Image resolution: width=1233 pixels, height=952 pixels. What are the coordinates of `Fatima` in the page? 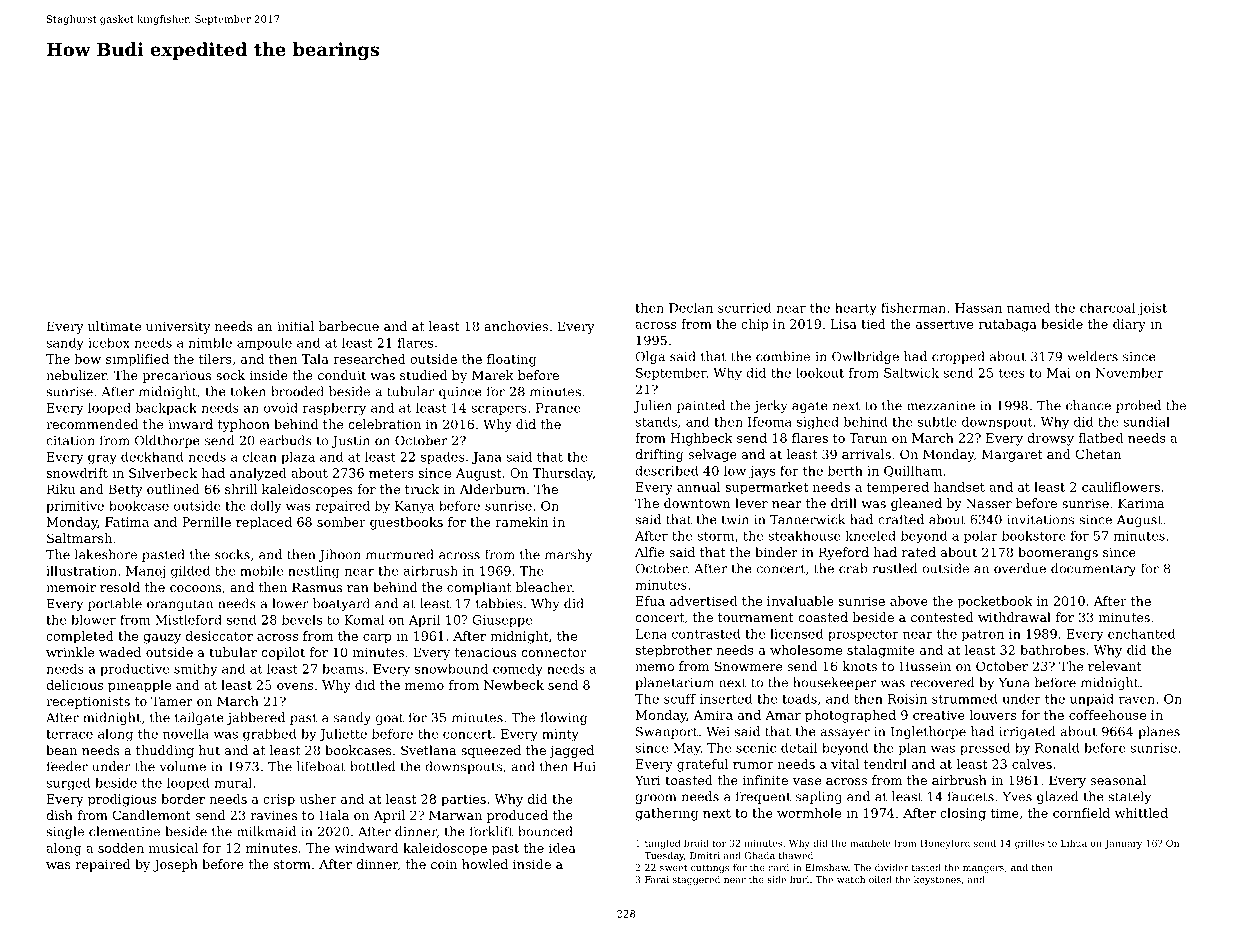 It's located at (127, 522).
